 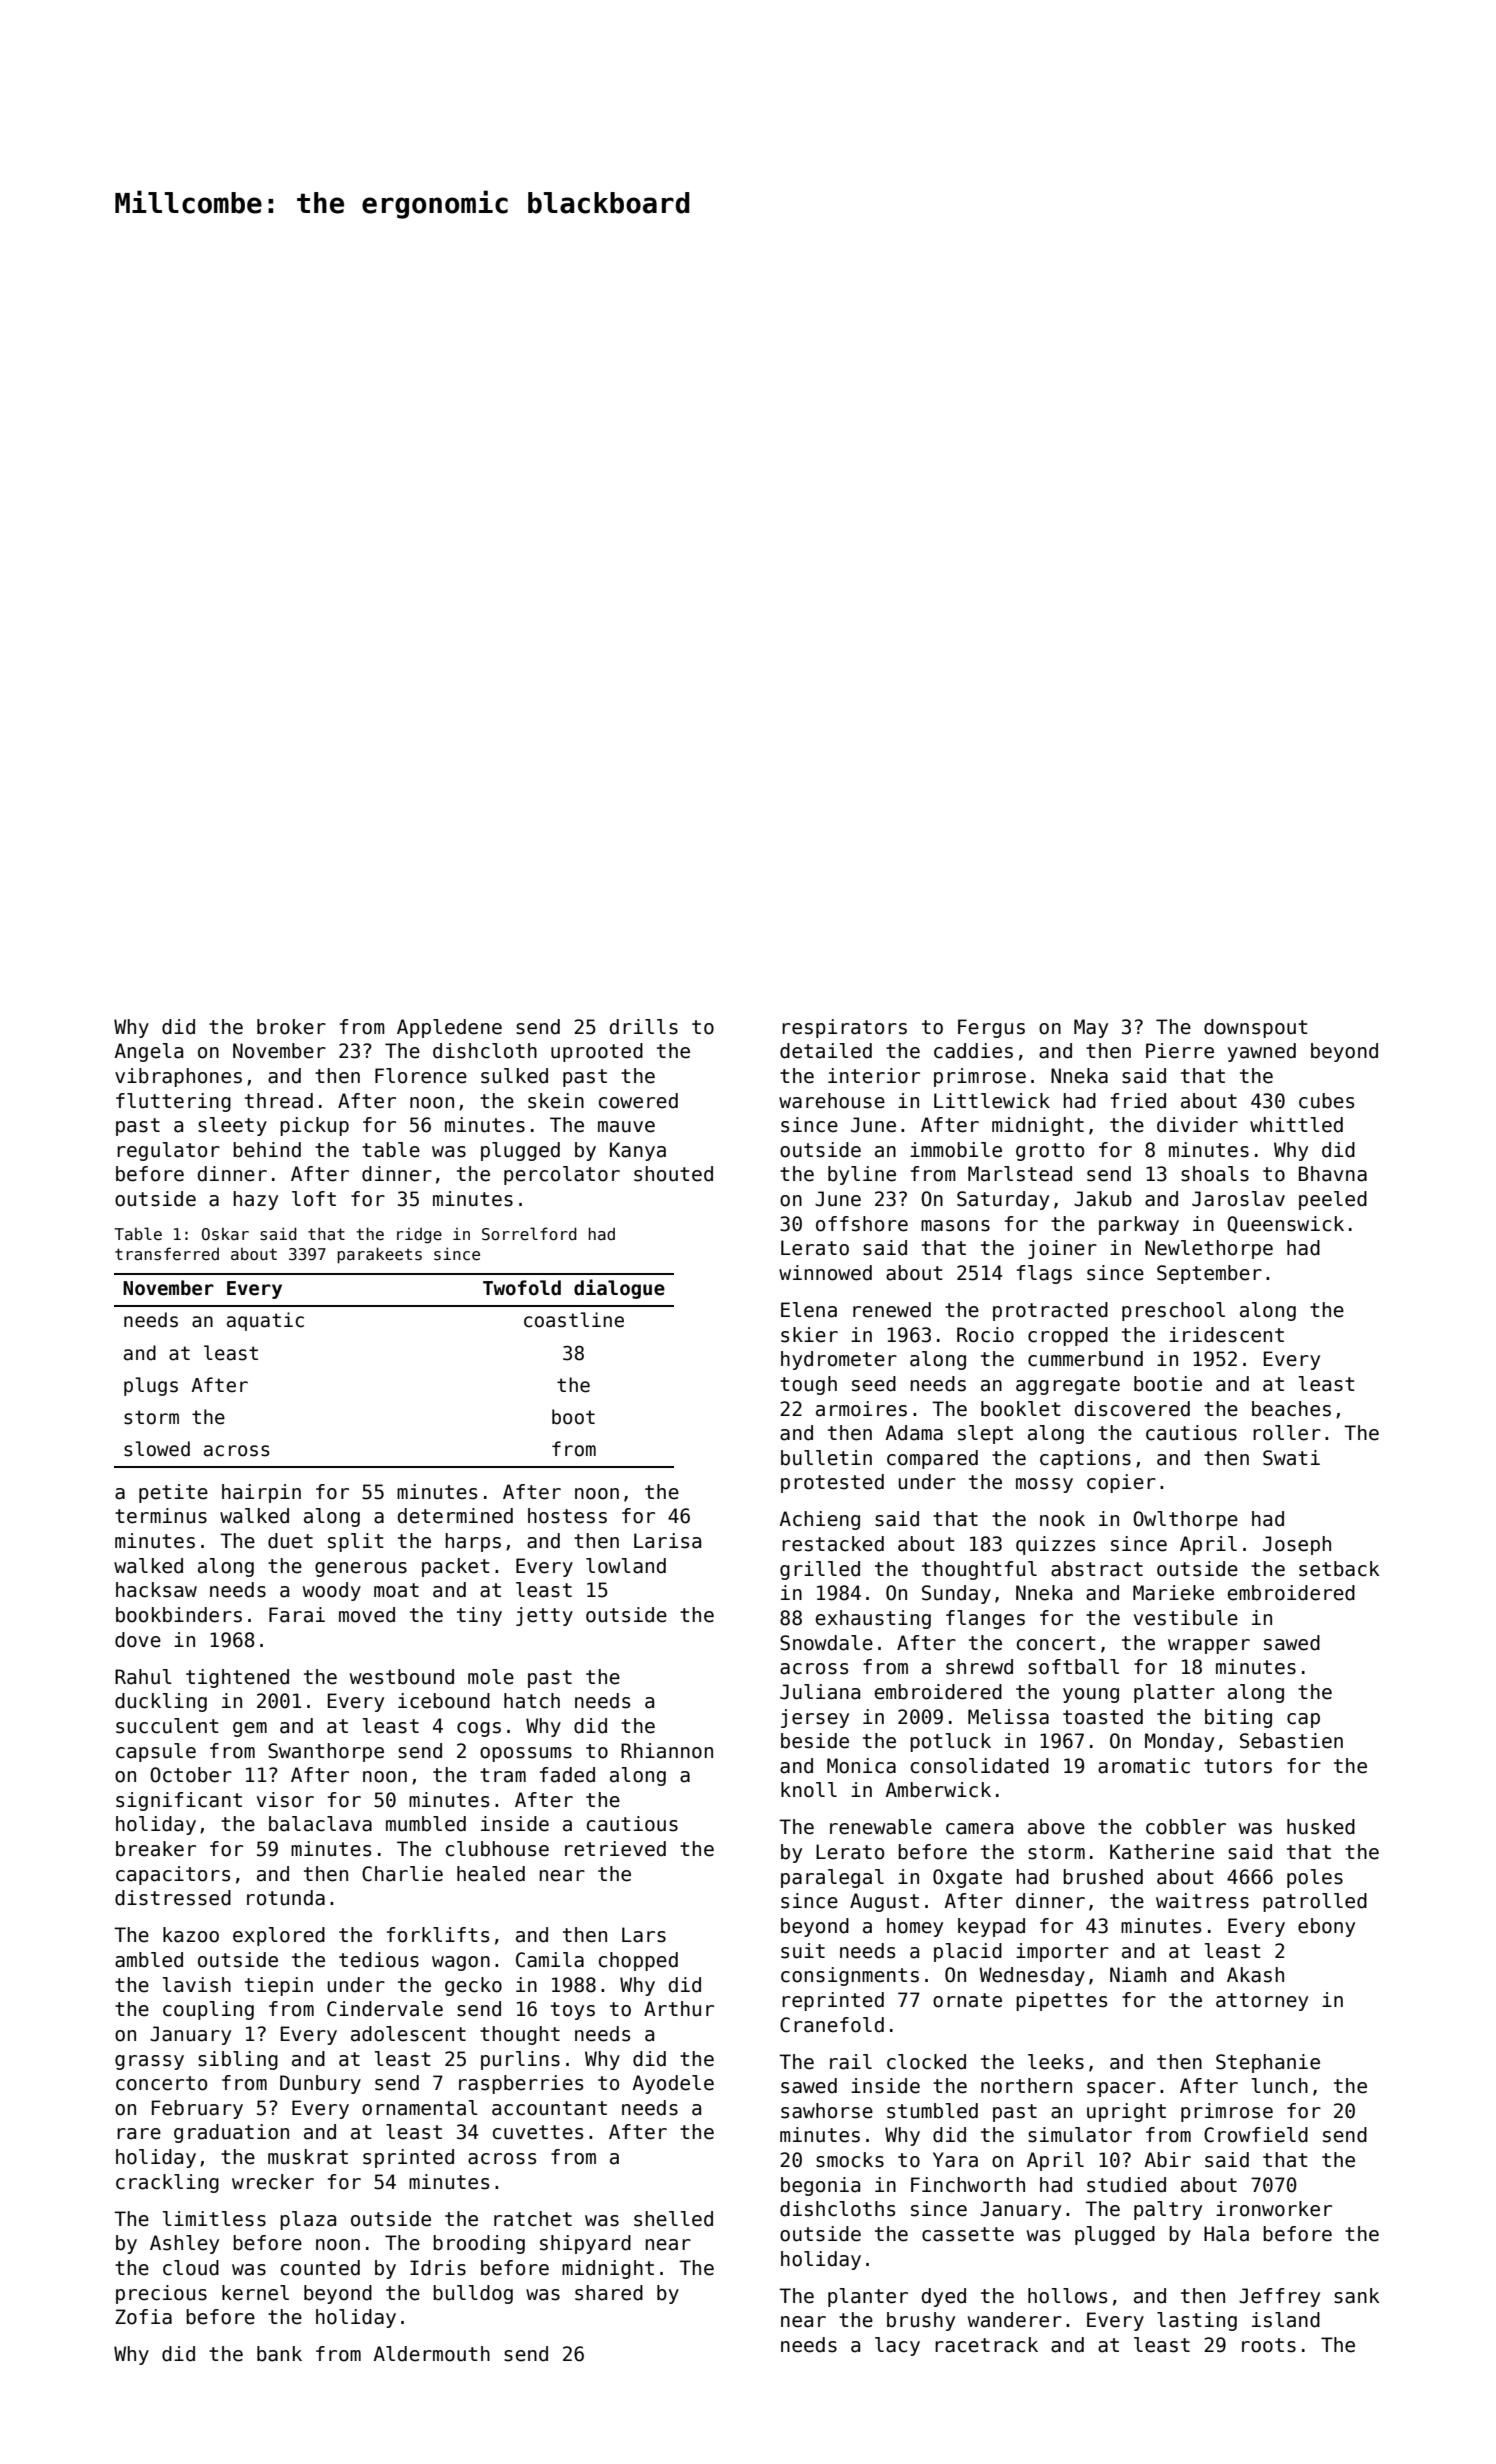 I want to click on slowed, so click(x=157, y=1449).
